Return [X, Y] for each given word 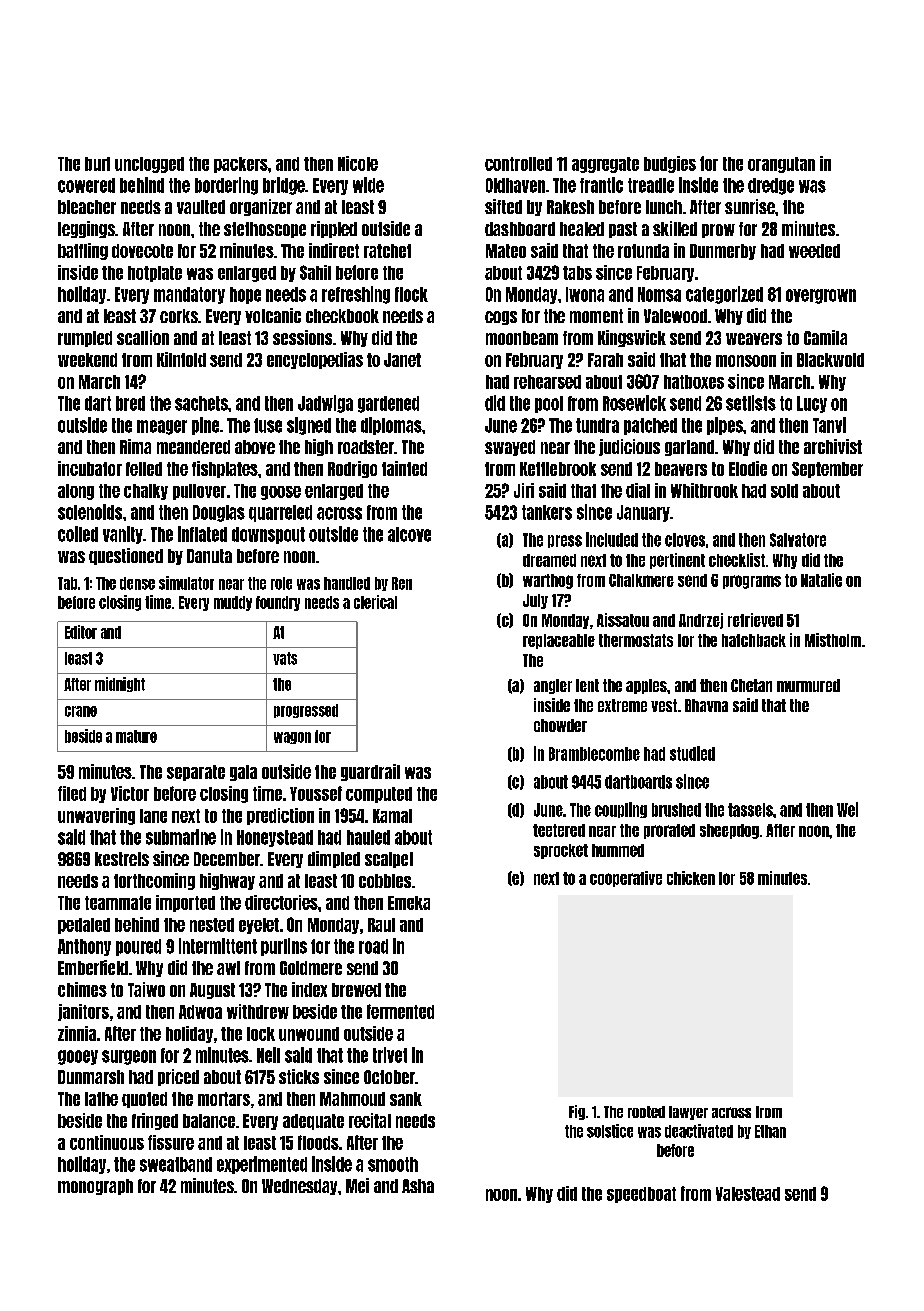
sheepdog [729, 831]
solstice [610, 1131]
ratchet [387, 251]
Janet [402, 360]
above [255, 447]
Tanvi [829, 425]
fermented [400, 1011]
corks [179, 316]
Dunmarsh [91, 1077]
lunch [664, 207]
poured [138, 947]
